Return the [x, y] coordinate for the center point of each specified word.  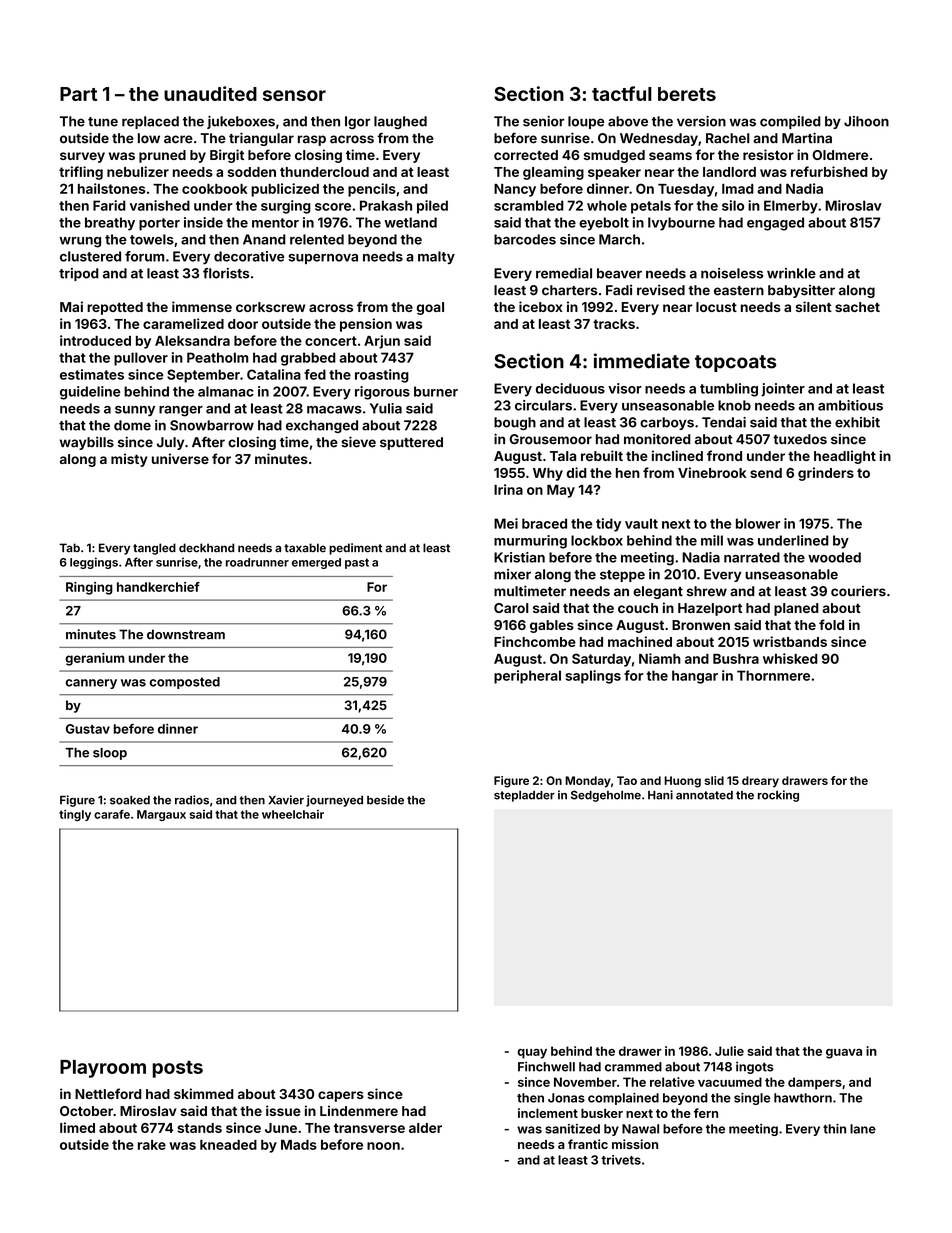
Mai [71, 306]
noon [383, 1146]
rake [152, 1145]
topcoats [735, 363]
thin [834, 1129]
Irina [508, 489]
